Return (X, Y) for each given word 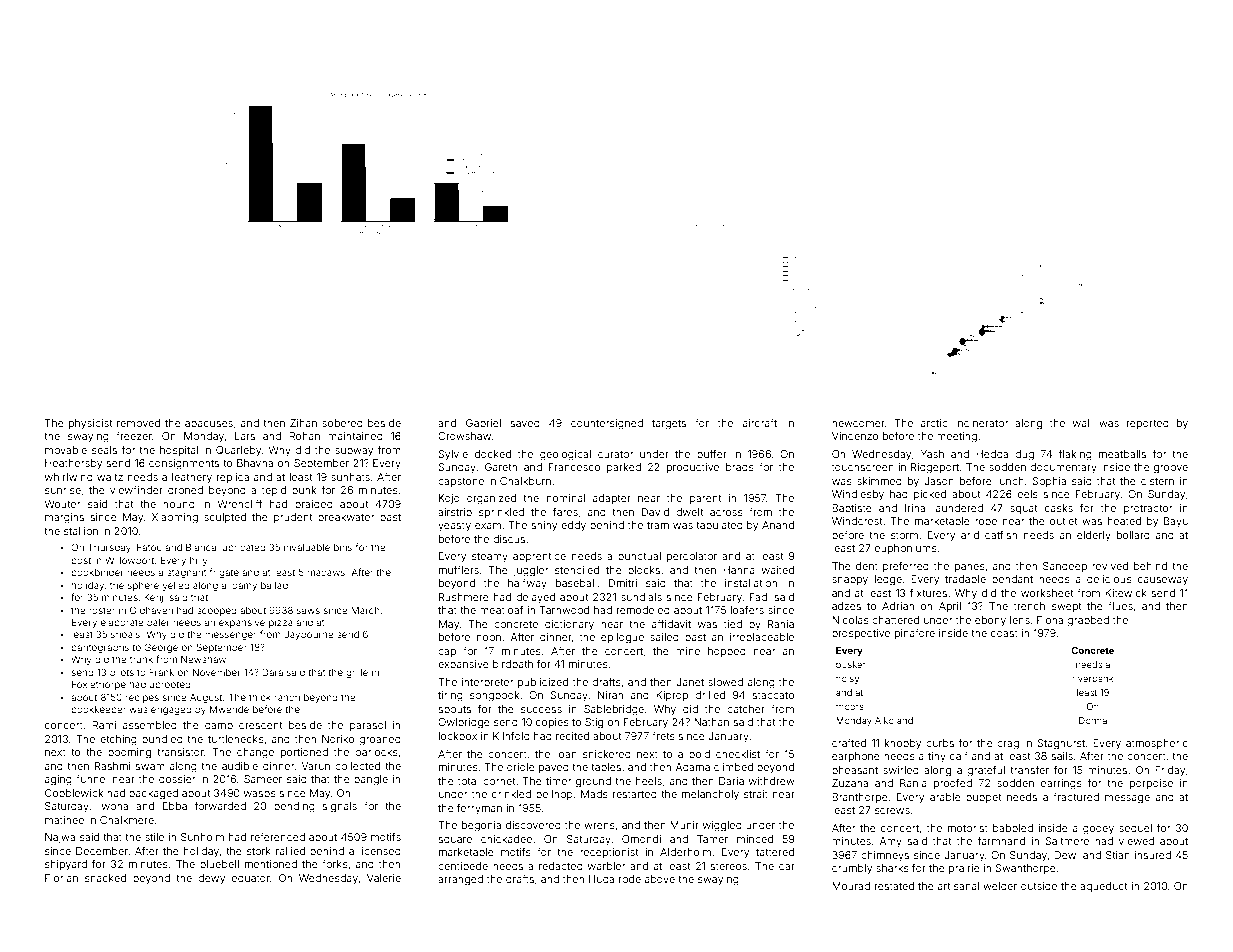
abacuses (209, 423)
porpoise (1151, 784)
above (660, 879)
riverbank (1093, 678)
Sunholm (202, 837)
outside (1039, 886)
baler (158, 622)
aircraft (760, 423)
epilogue (622, 638)
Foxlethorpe (99, 685)
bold (699, 754)
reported (1148, 424)
